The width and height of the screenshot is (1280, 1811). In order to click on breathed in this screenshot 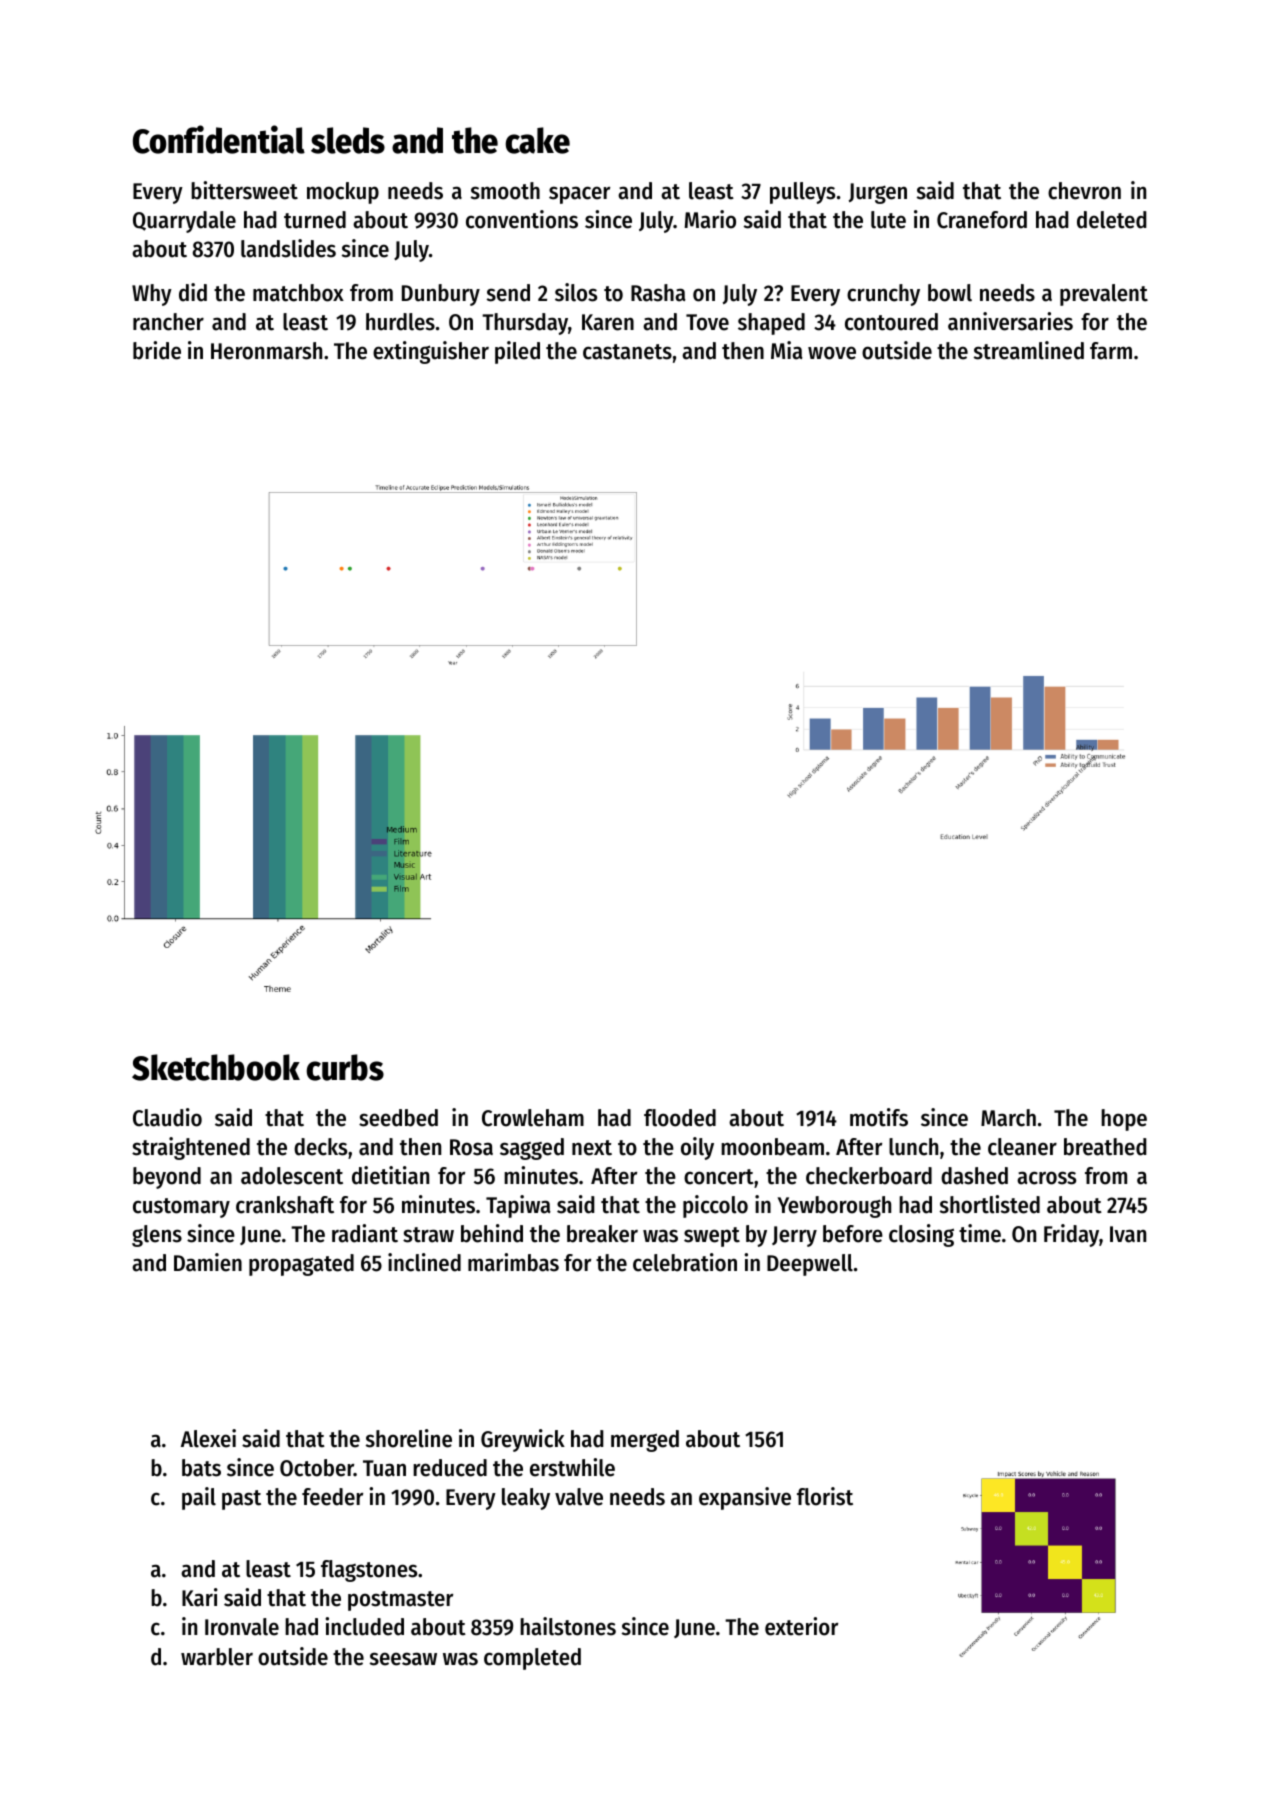, I will do `click(1105, 1147)`.
